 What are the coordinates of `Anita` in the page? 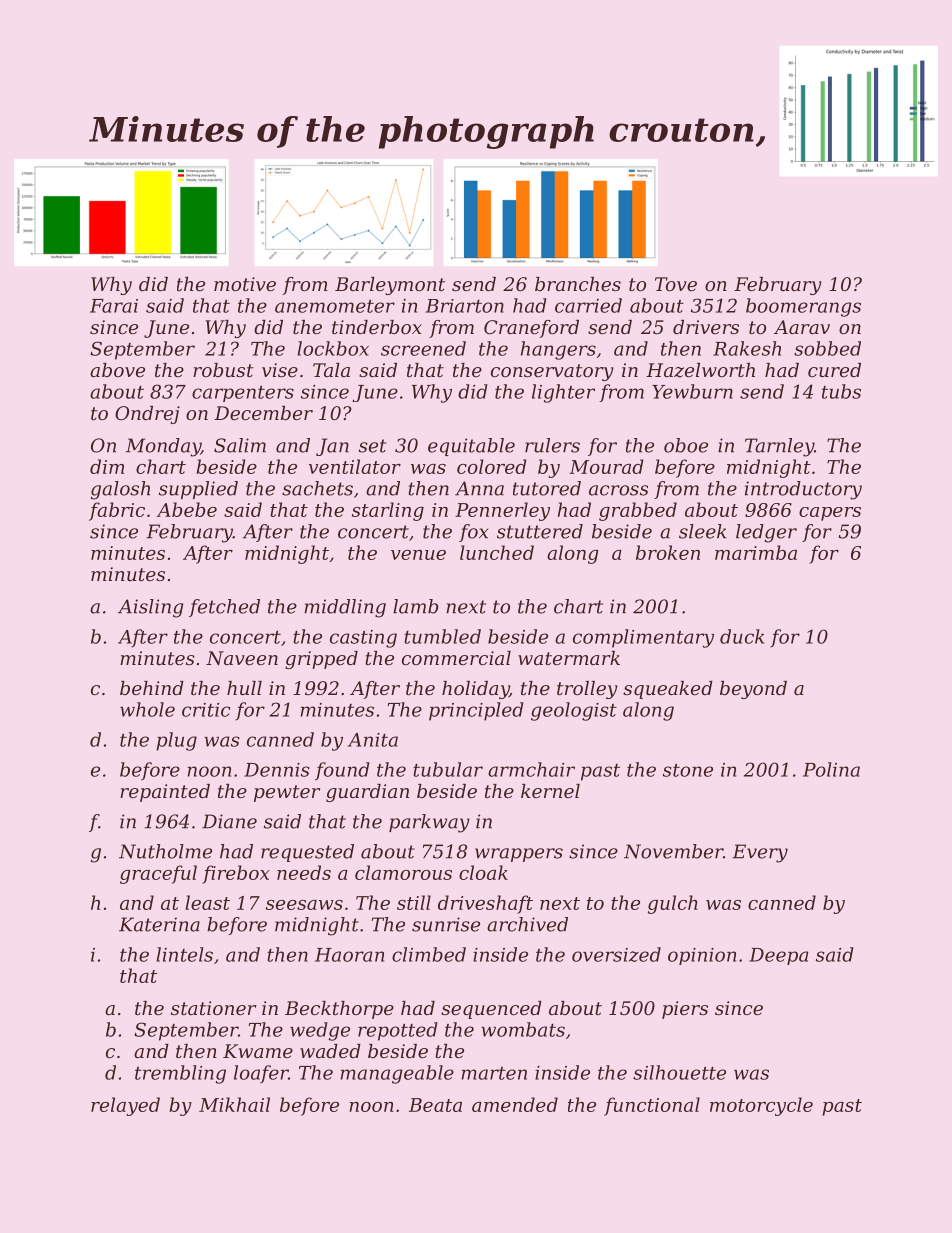 It's located at (373, 740).
